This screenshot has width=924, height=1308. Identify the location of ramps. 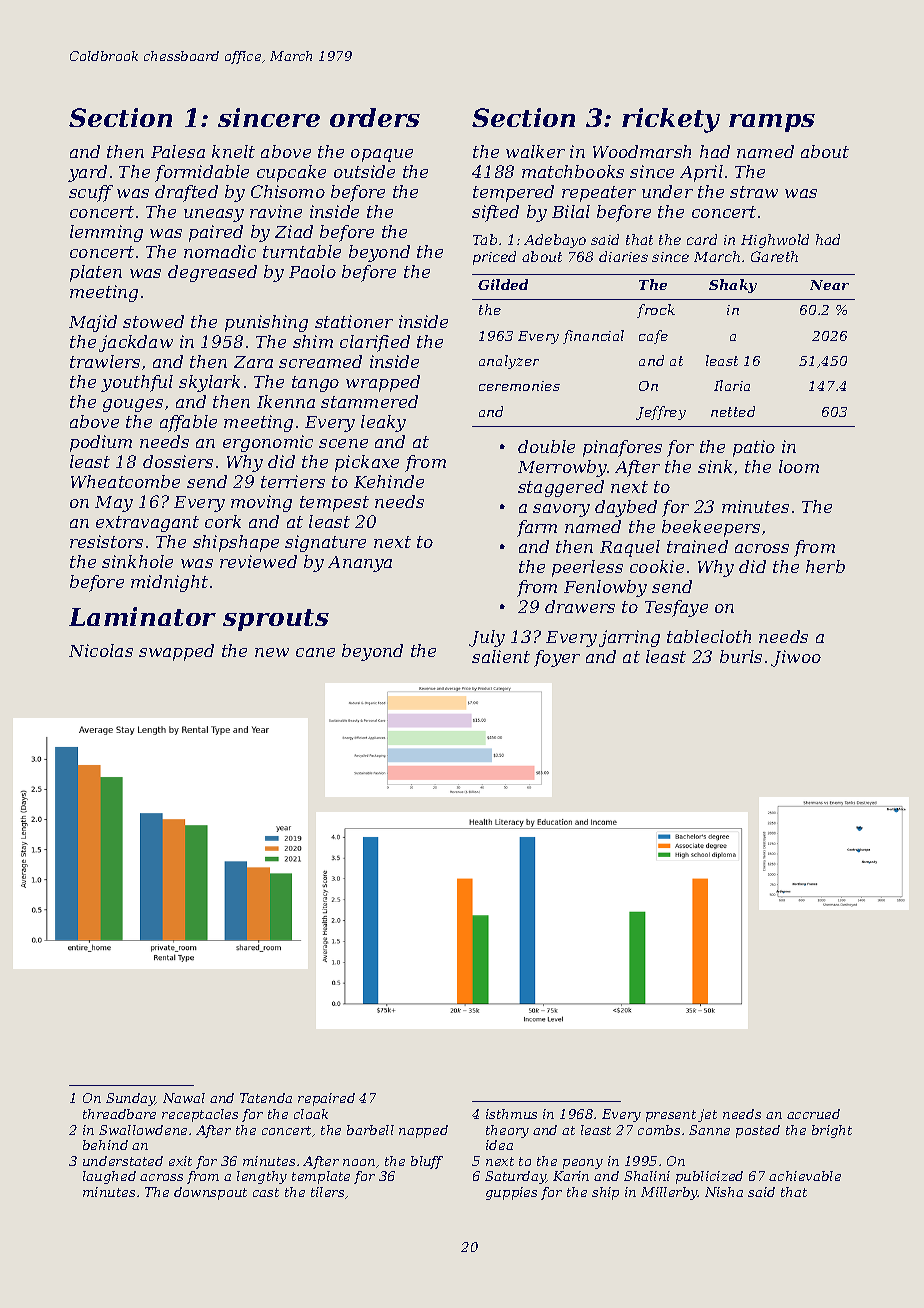
(772, 123).
